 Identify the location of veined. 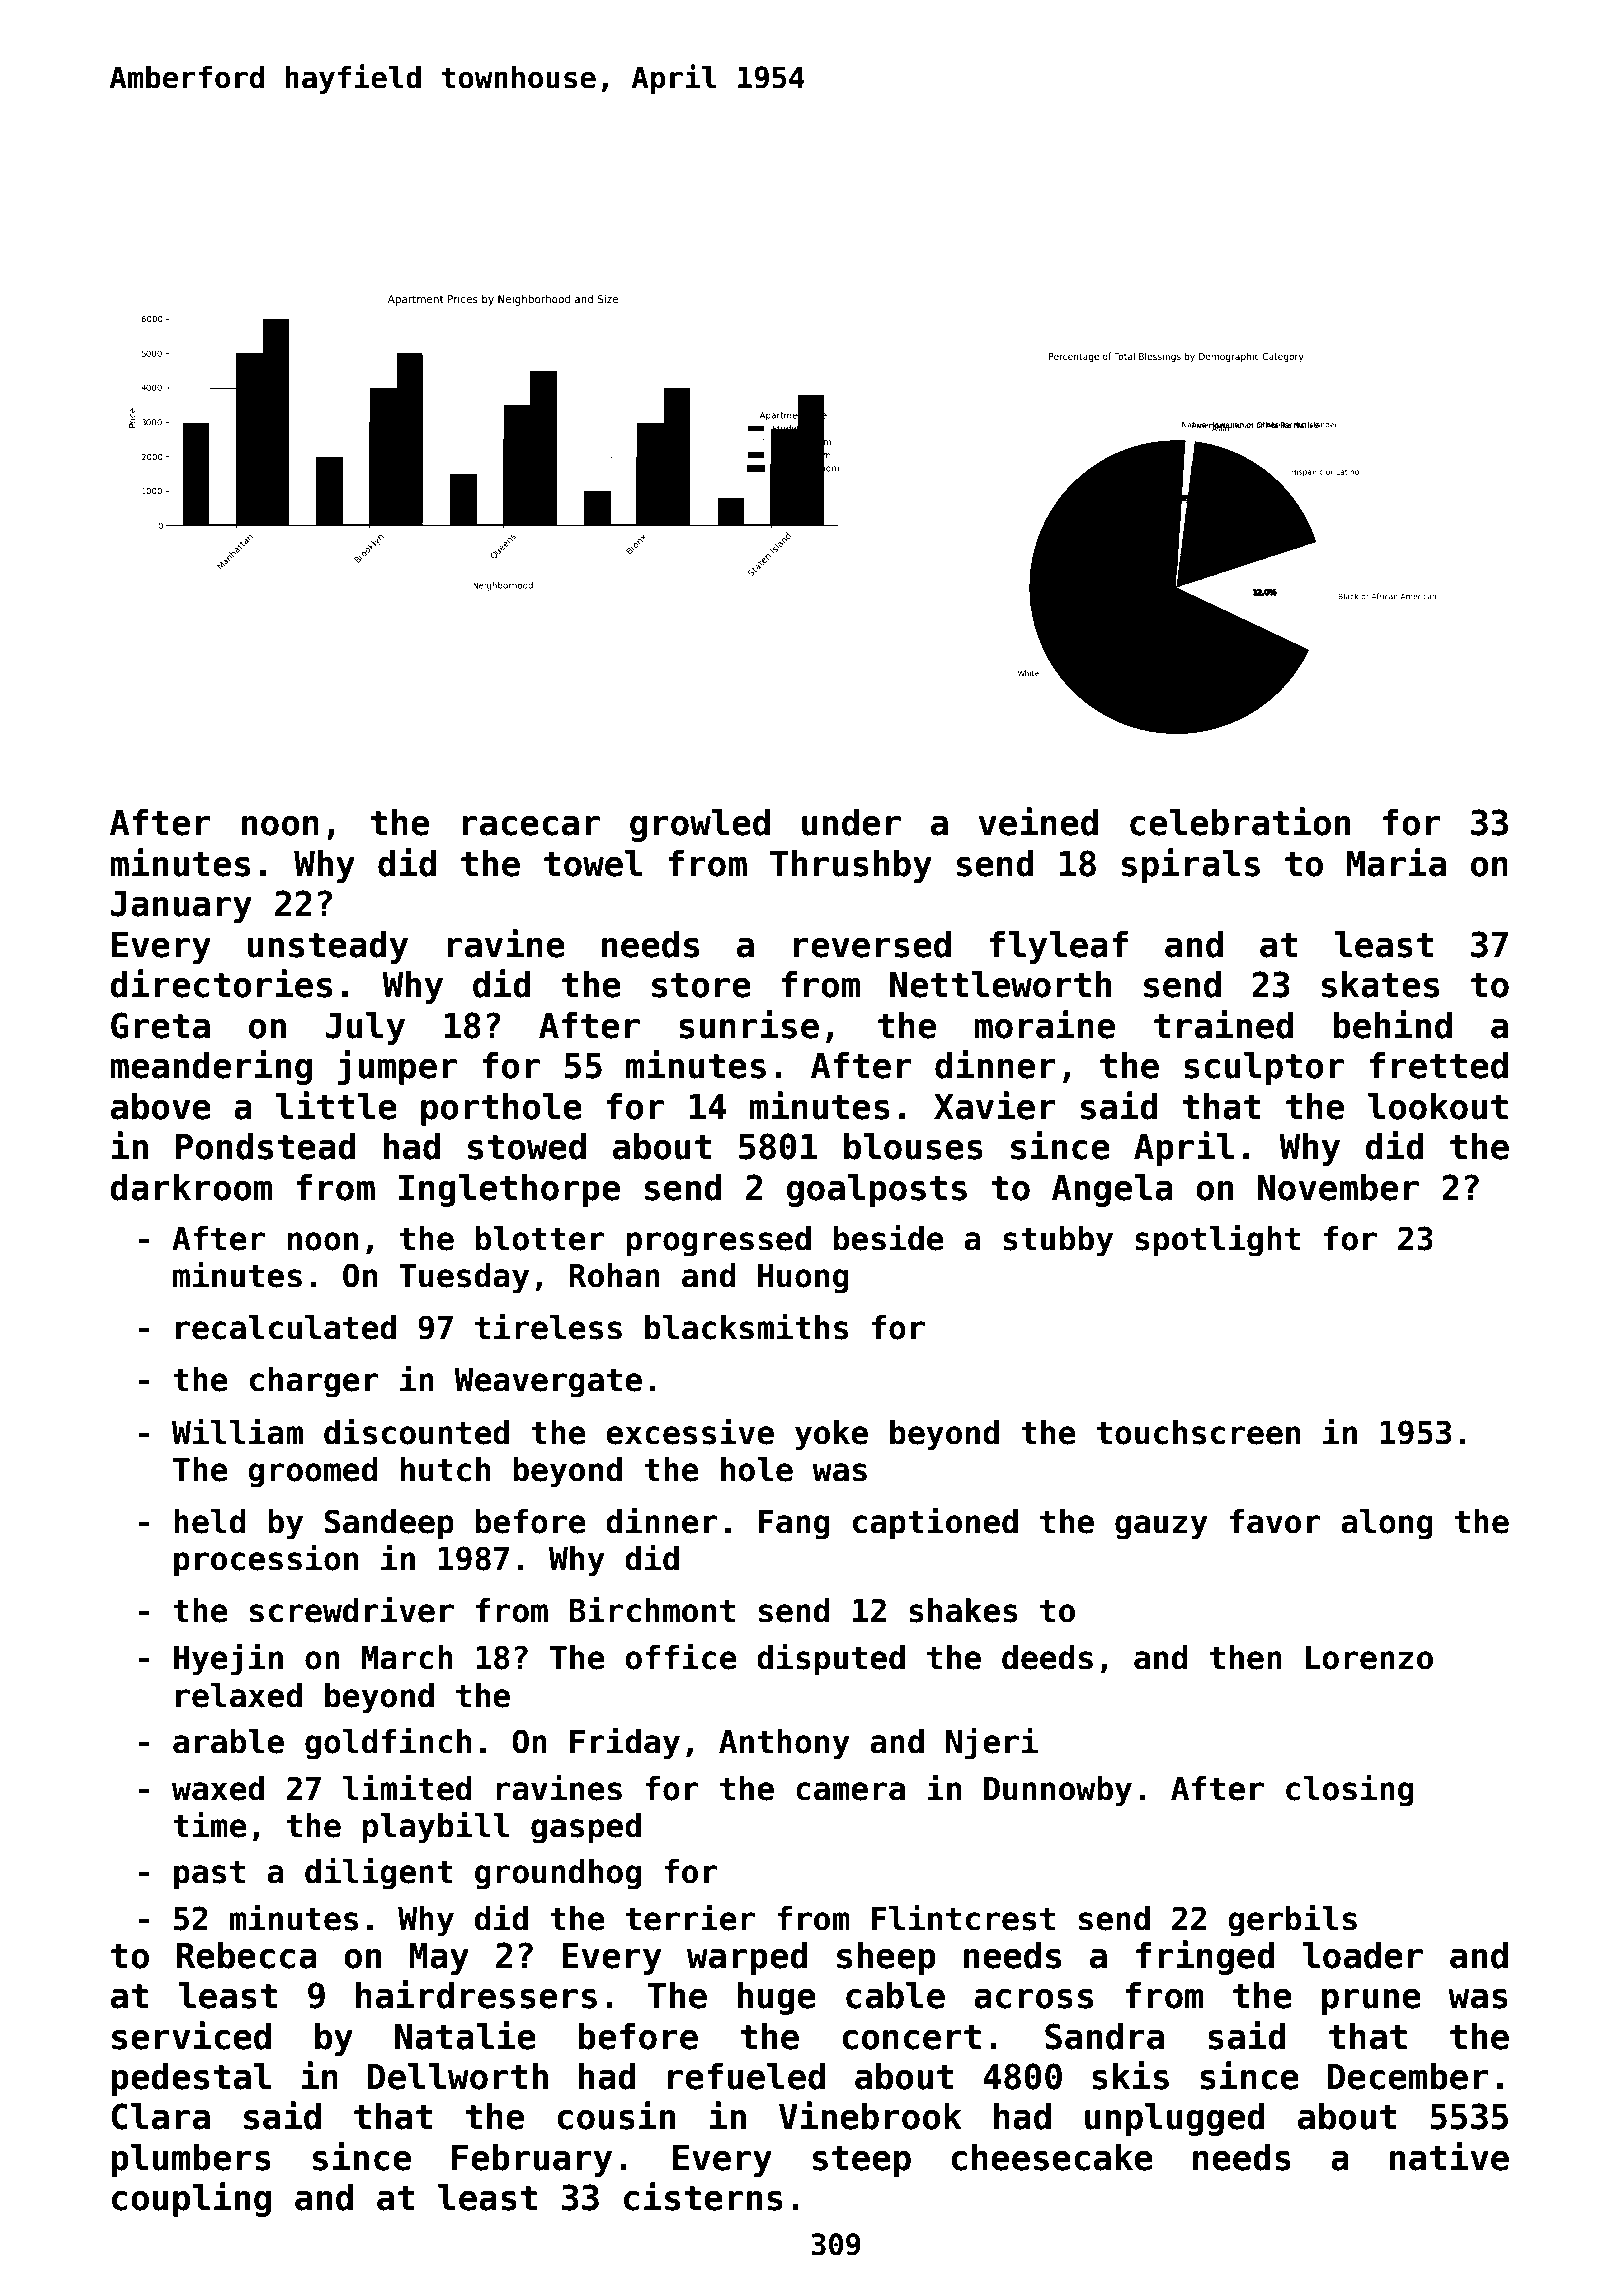
(1038, 821).
